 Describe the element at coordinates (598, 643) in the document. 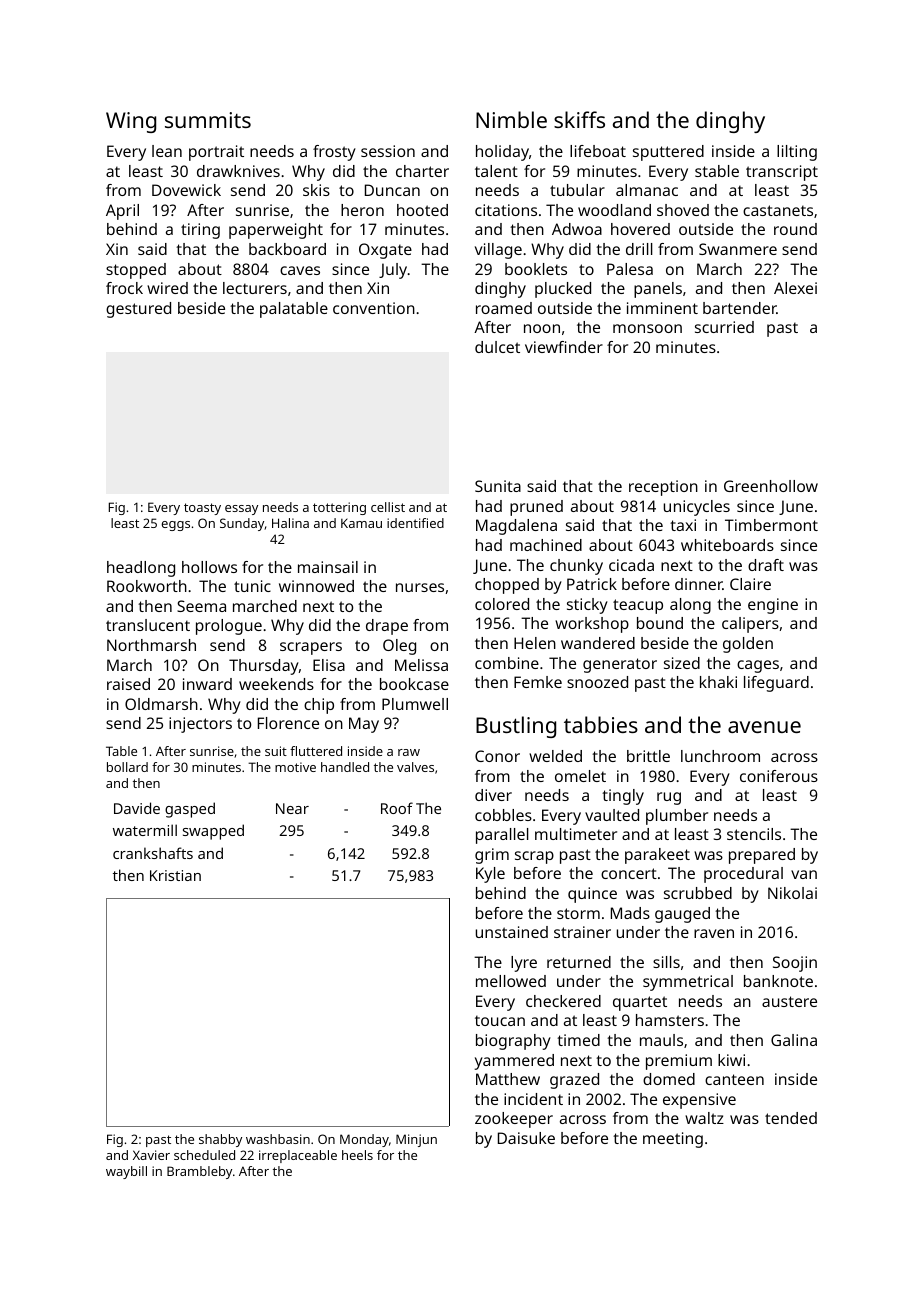

I see `wandered` at that location.
